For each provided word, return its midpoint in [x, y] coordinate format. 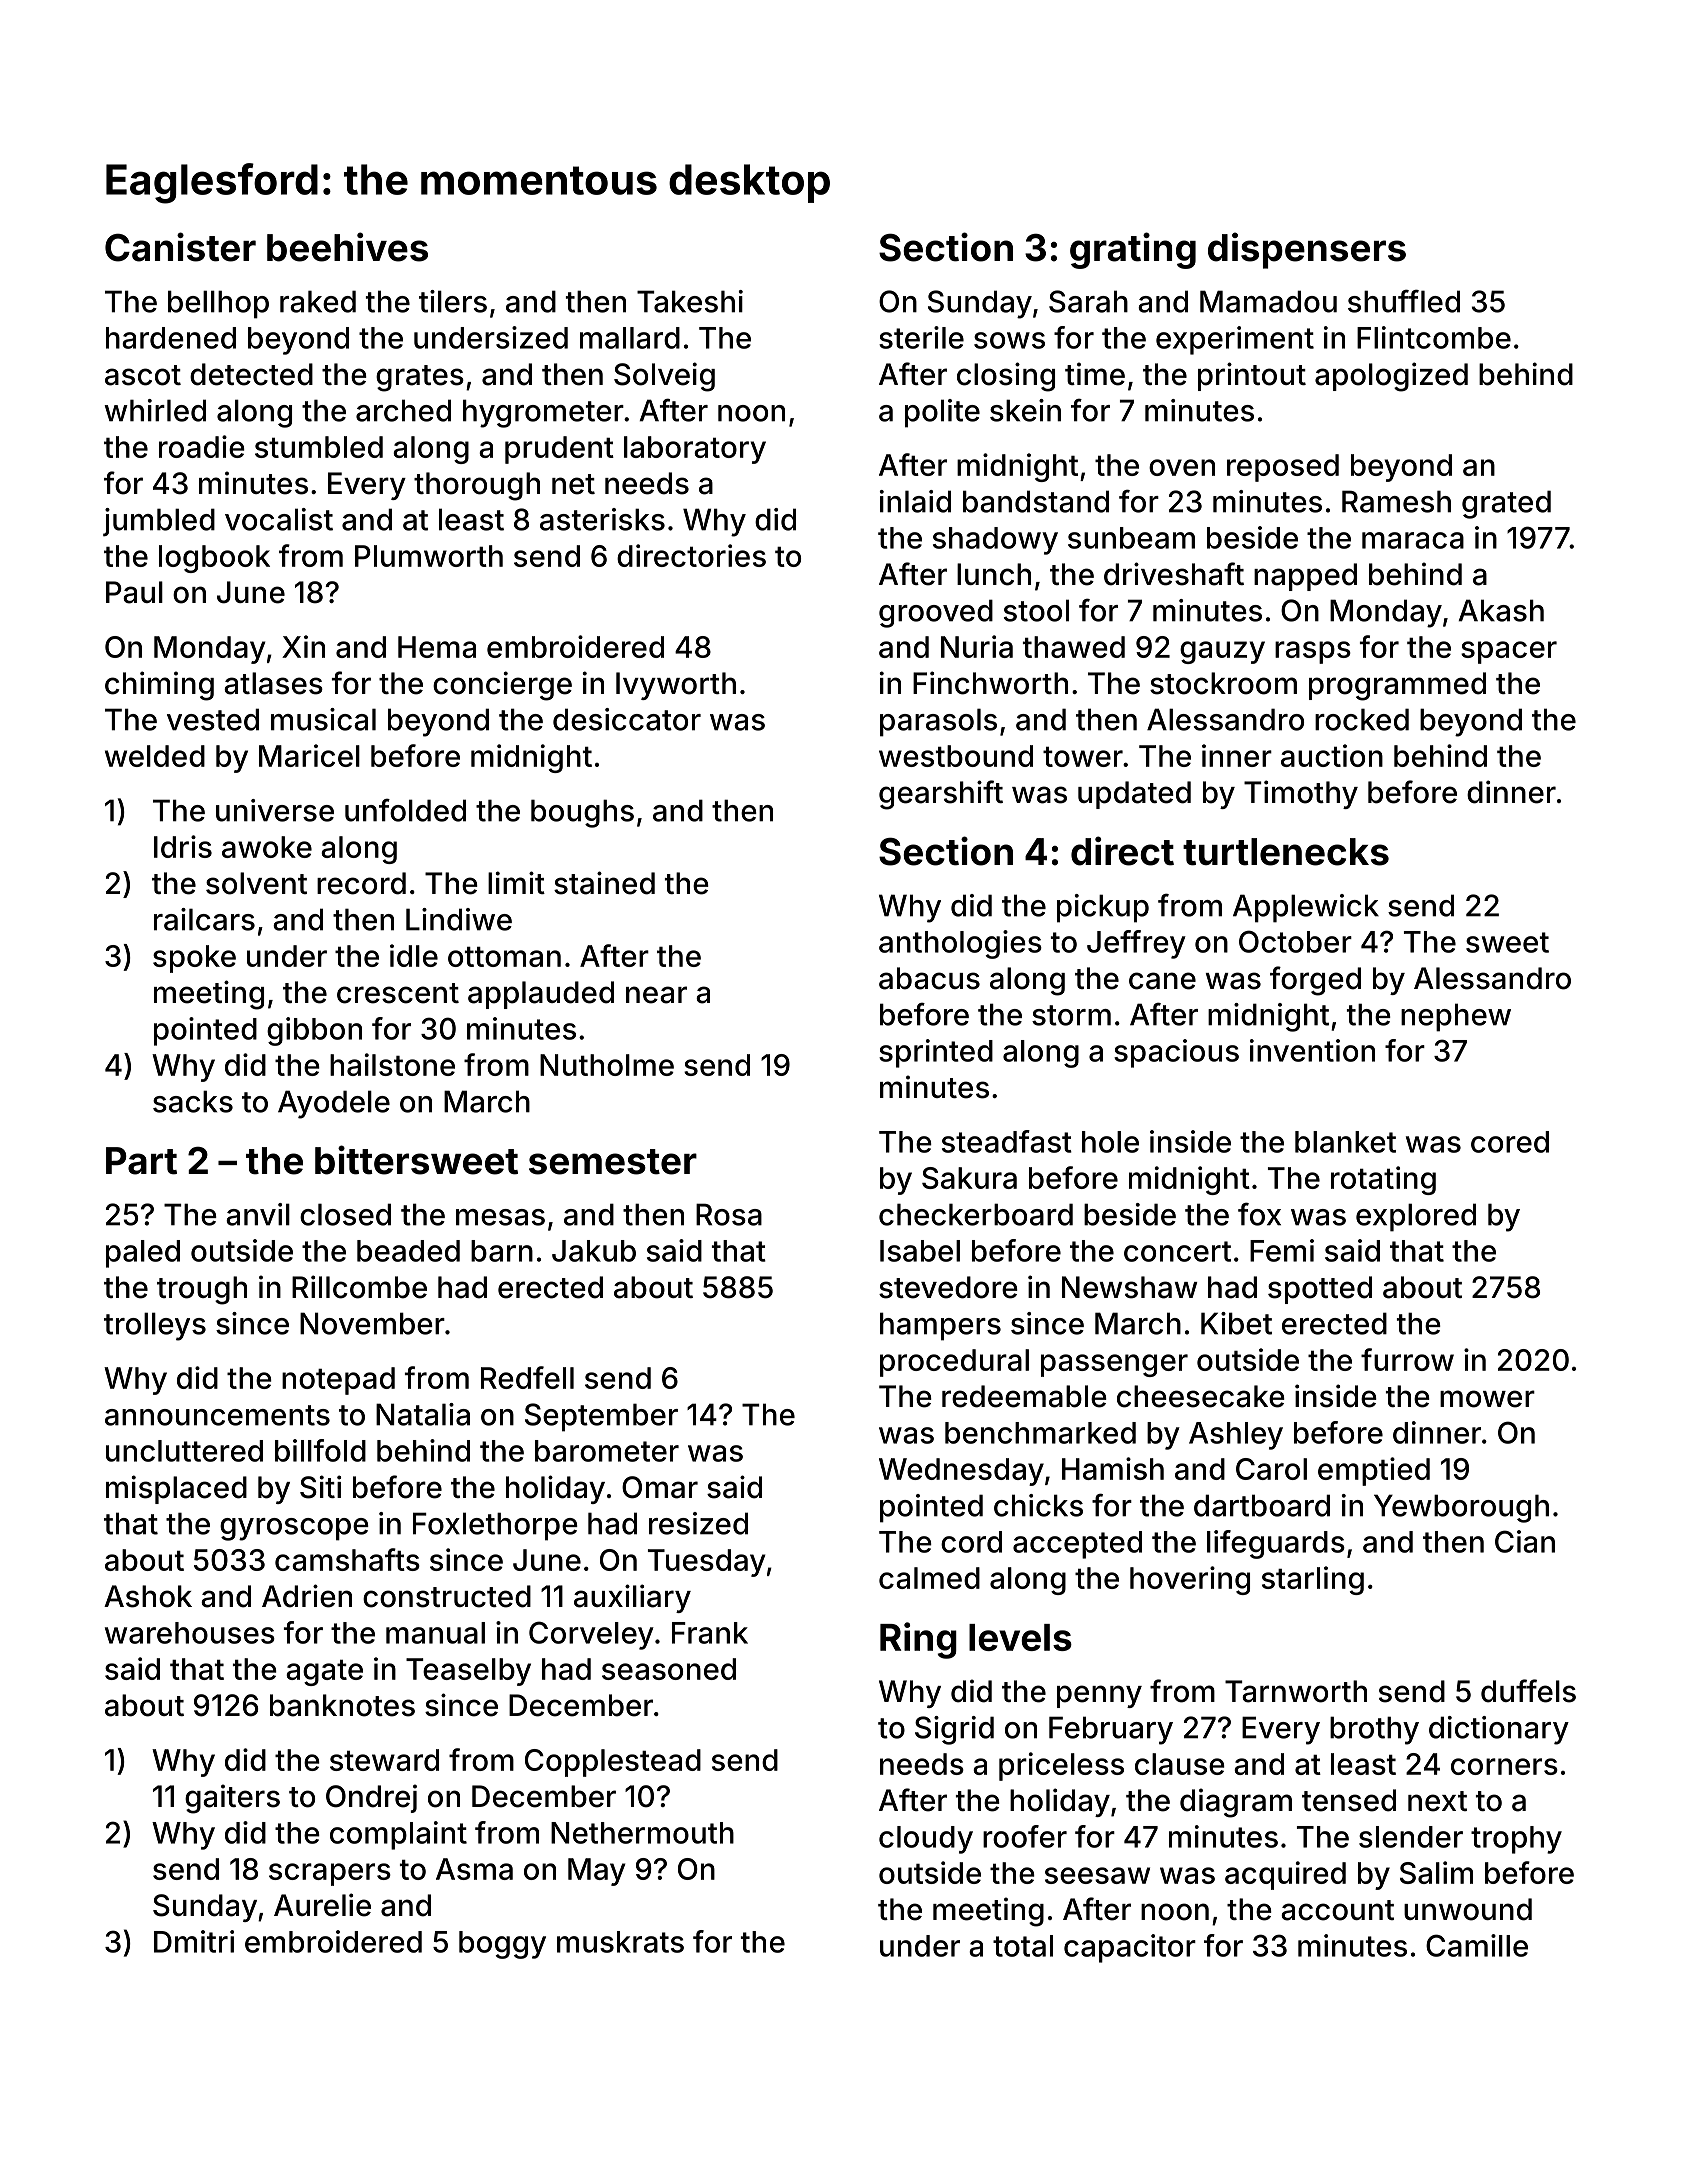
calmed [929, 1578]
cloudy [926, 1840]
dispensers [1307, 250]
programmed [1397, 686]
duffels [1528, 1691]
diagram [1236, 1803]
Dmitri [194, 1941]
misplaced [176, 1489]
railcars [204, 919]
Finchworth [990, 683]
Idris [183, 846]
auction [1332, 755]
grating [1133, 250]
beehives [347, 247]
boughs [582, 813]
